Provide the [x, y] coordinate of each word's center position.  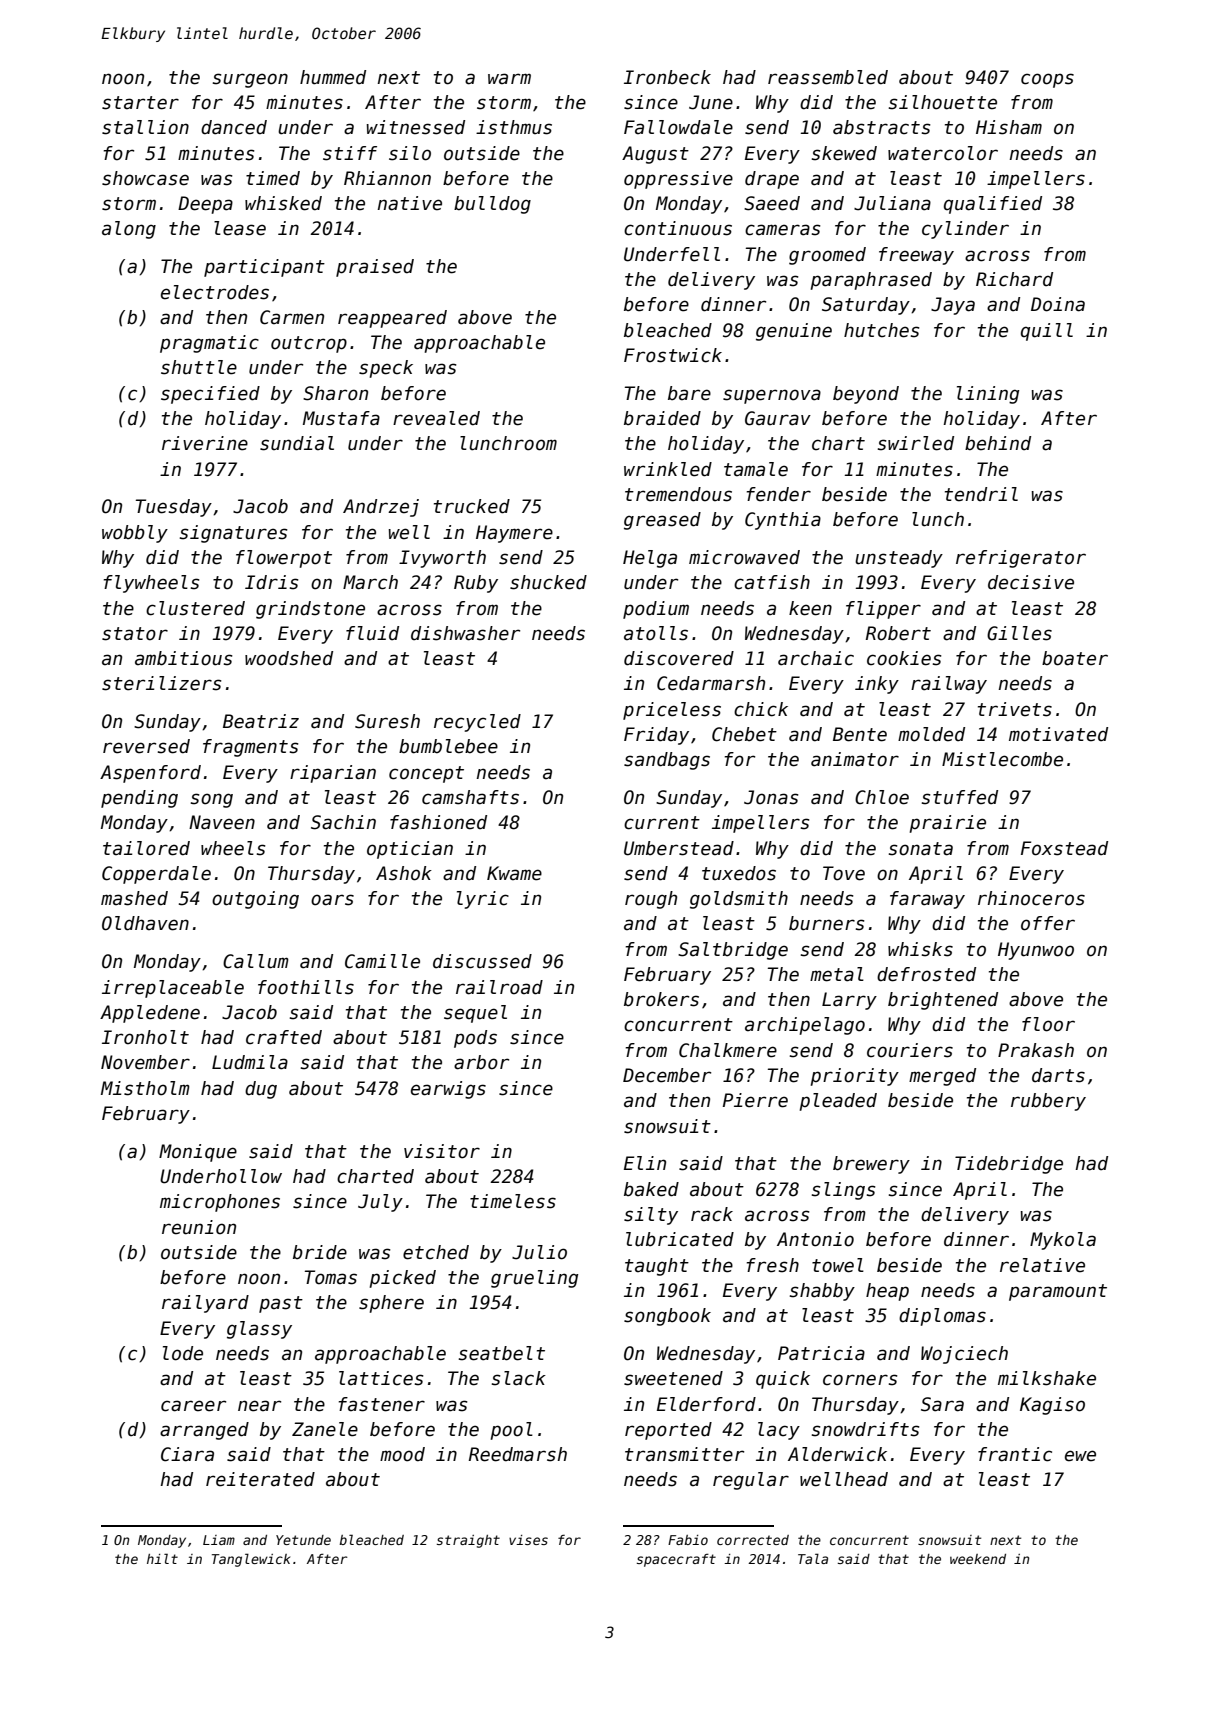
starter [140, 103]
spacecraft [676, 1560]
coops [1047, 80]
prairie [948, 824]
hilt [162, 1558]
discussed [482, 961]
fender [779, 494]
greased [662, 521]
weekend [978, 1559]
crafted [284, 1037]
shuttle [199, 367]
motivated [1058, 734]
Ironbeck [667, 77]
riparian [333, 774]
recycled [477, 723]
